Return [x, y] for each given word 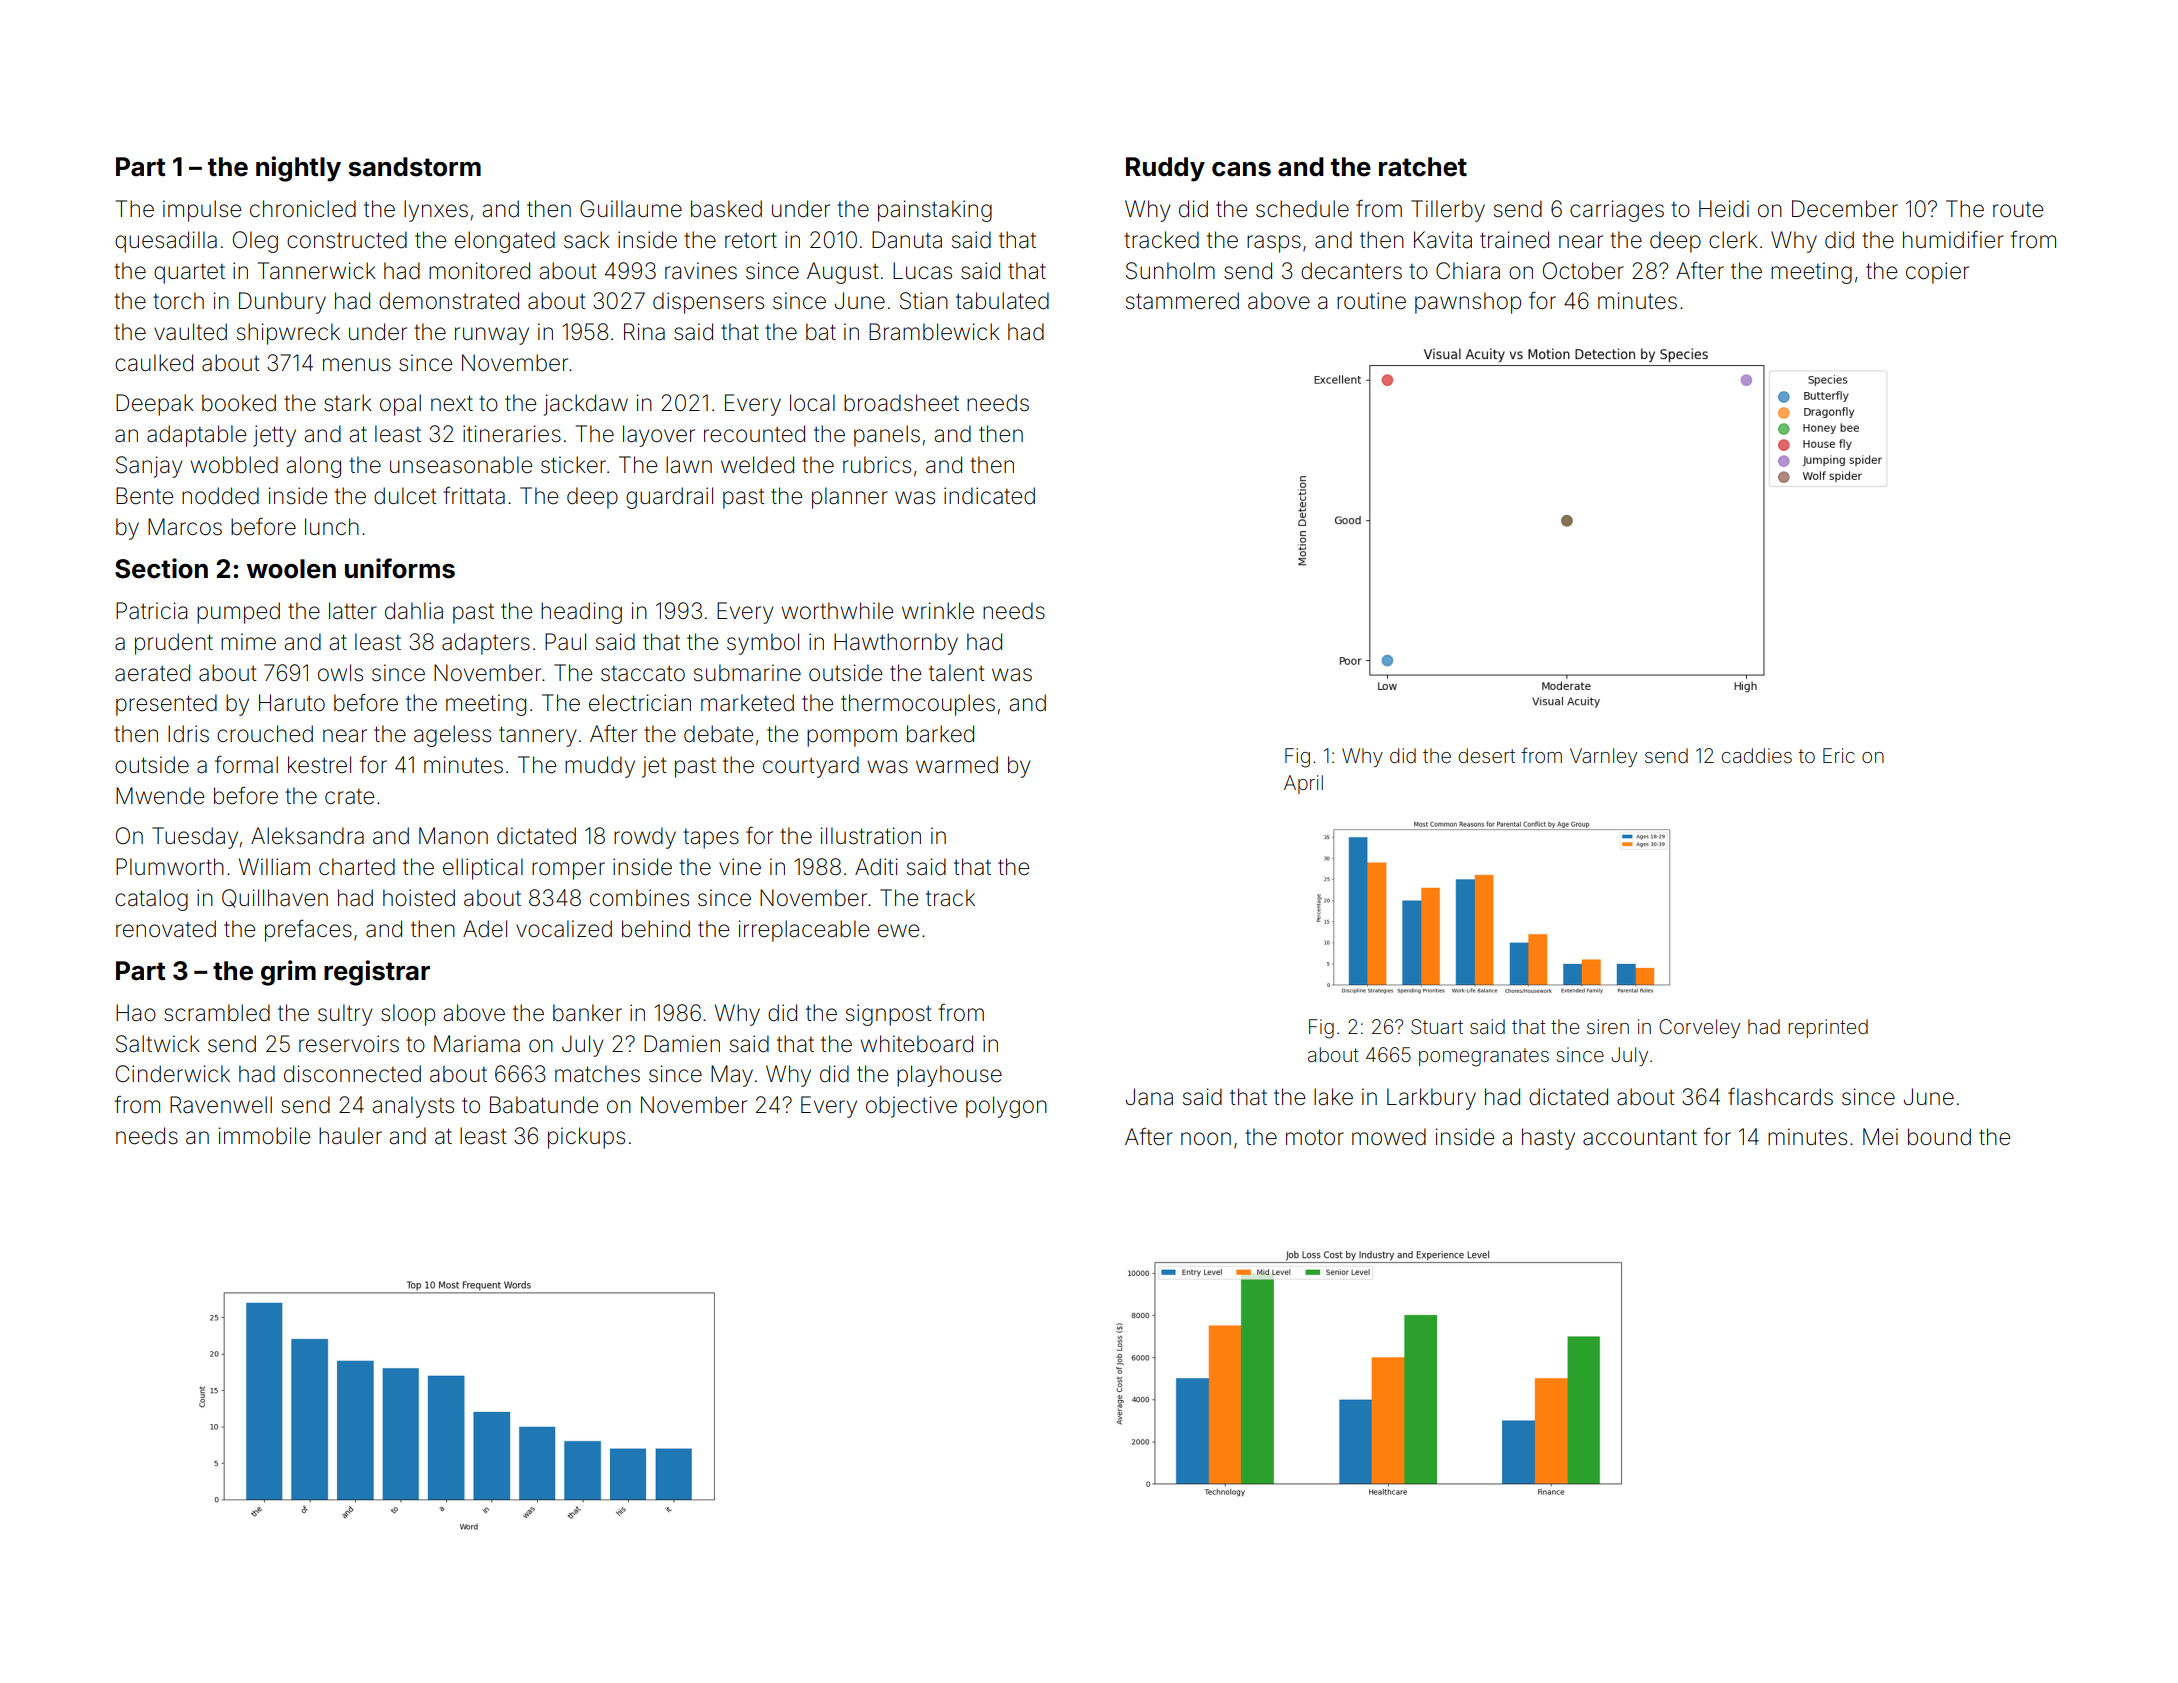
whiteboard [917, 1044]
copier [1937, 273]
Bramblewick [934, 332]
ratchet [1423, 167]
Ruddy [1165, 169]
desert [1487, 755]
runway [492, 336]
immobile [264, 1136]
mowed [1389, 1137]
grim [288, 973]
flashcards [1780, 1097]
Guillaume [631, 209]
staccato [643, 674]
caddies [1757, 755]
